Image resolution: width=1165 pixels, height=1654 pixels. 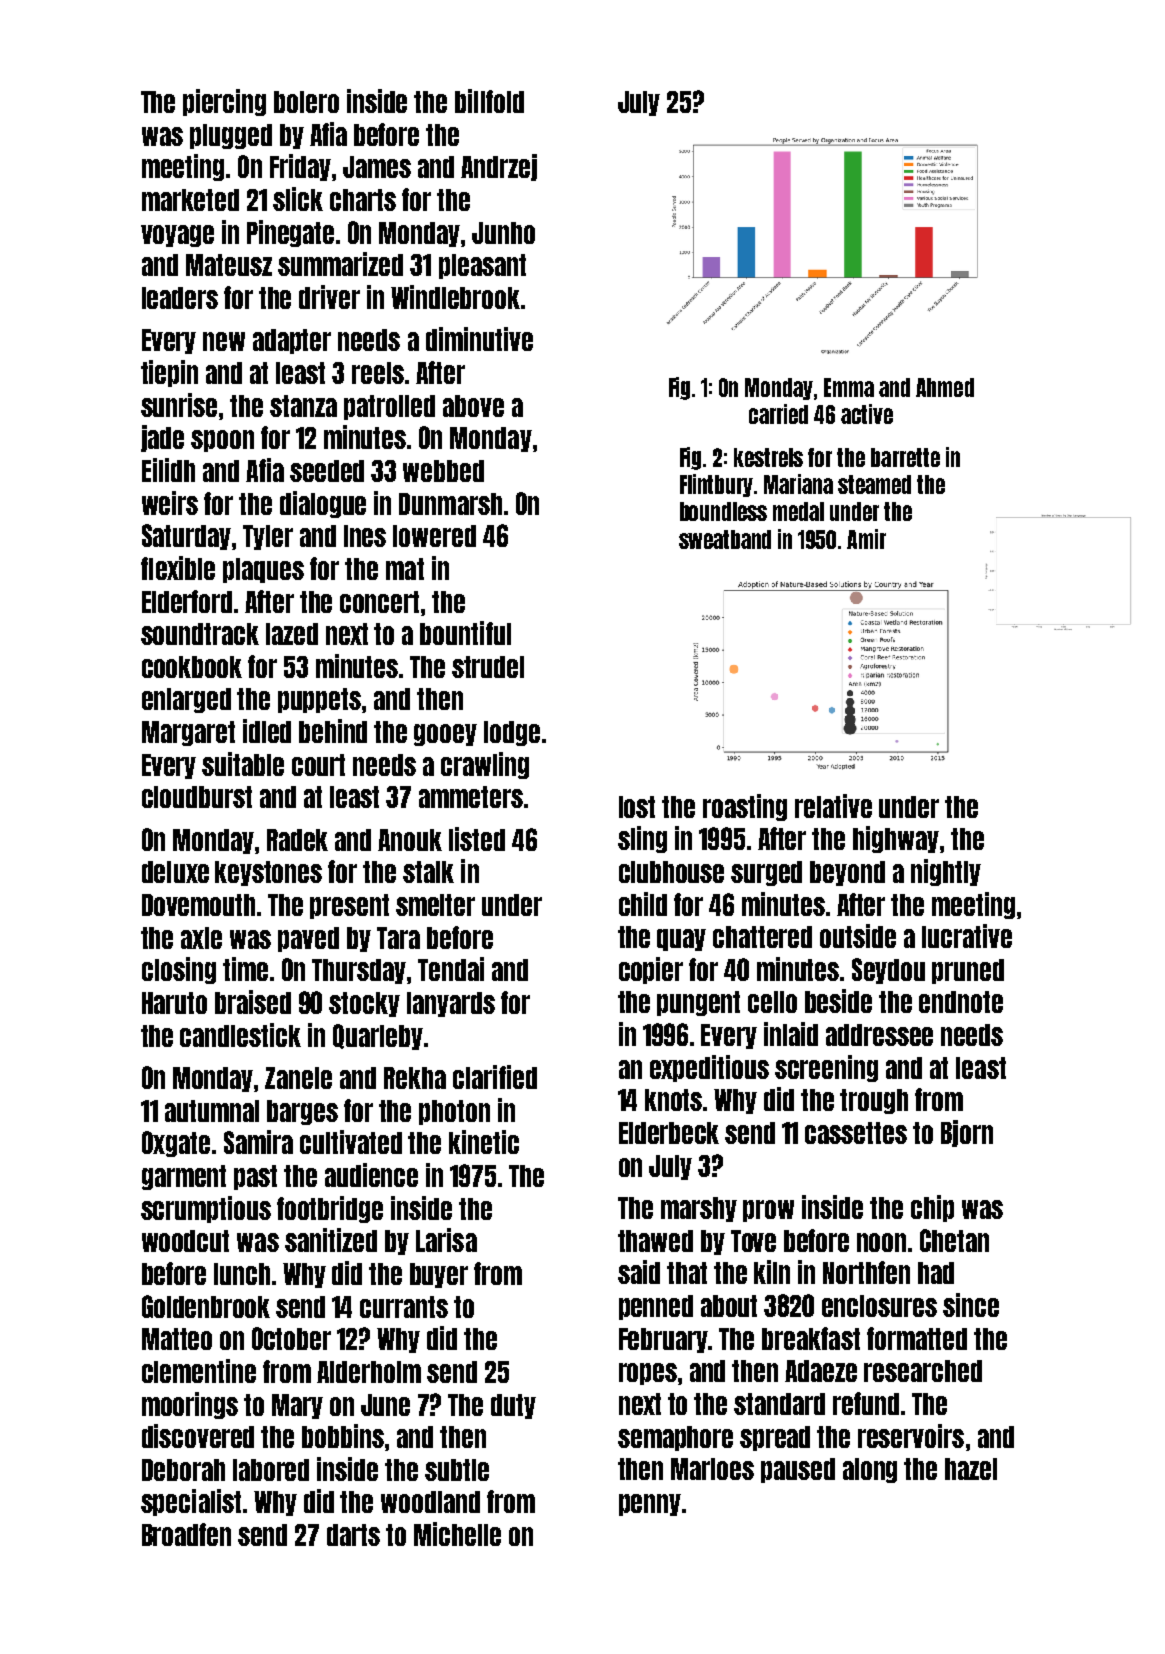 I want to click on highway, so click(x=896, y=839).
